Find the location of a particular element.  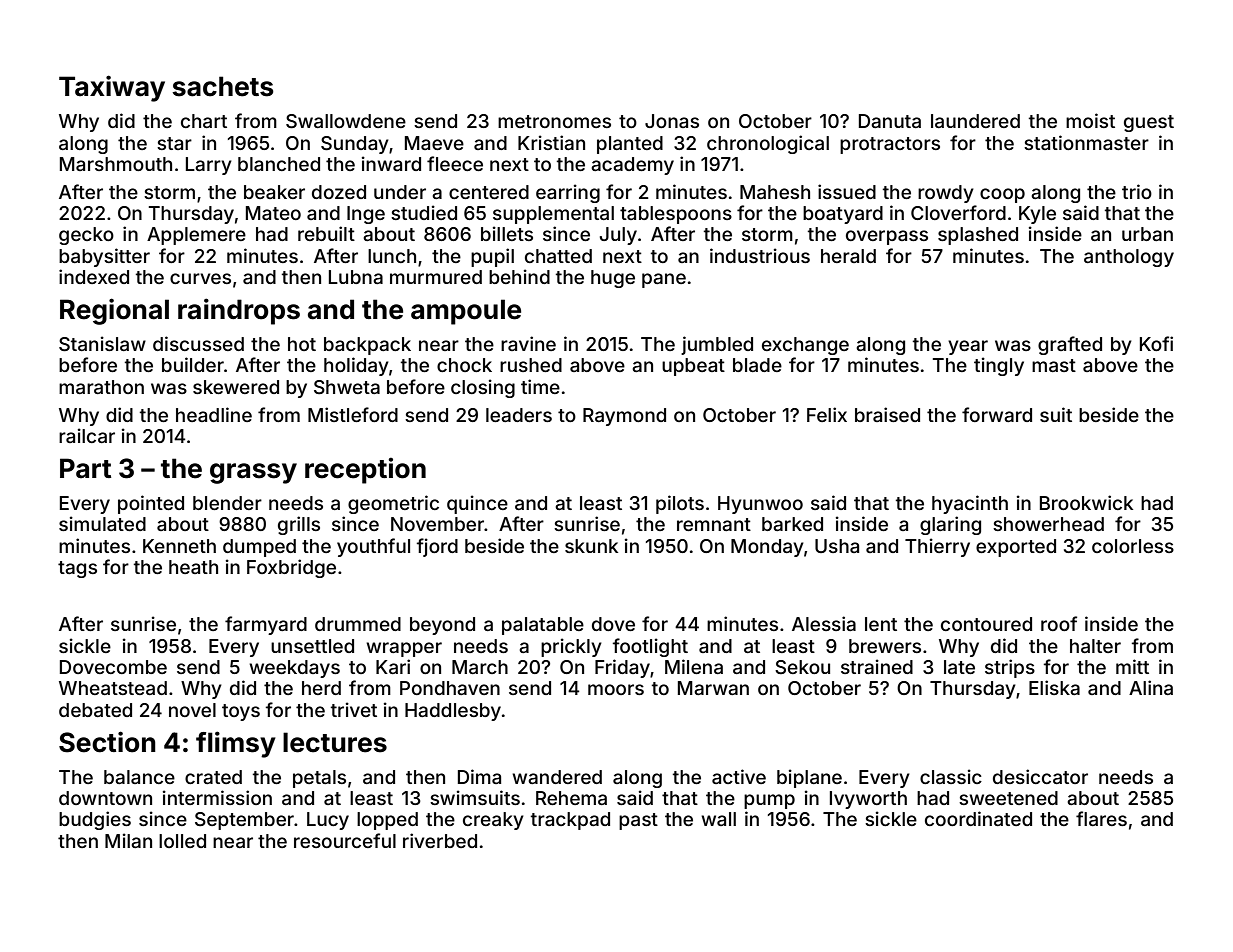

Hyunwoo is located at coordinates (760, 505).
